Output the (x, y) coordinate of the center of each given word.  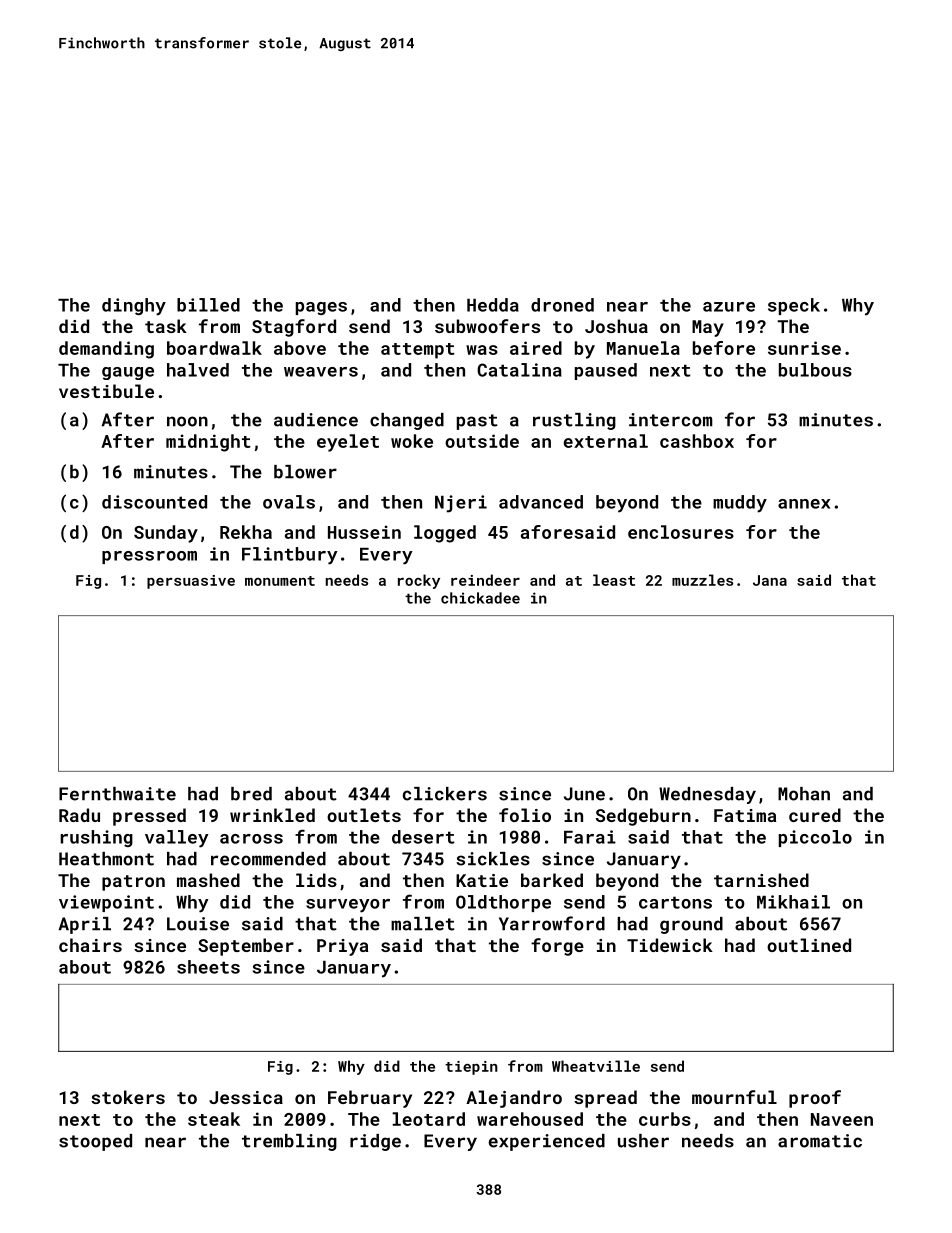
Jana (770, 580)
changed (407, 421)
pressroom (149, 557)
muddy (740, 504)
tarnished (761, 880)
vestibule (106, 391)
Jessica (246, 1097)
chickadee (480, 598)
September (246, 947)
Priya (342, 947)
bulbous (815, 370)
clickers (445, 794)
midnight (208, 443)
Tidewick (670, 945)
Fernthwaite (117, 794)
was (482, 350)
